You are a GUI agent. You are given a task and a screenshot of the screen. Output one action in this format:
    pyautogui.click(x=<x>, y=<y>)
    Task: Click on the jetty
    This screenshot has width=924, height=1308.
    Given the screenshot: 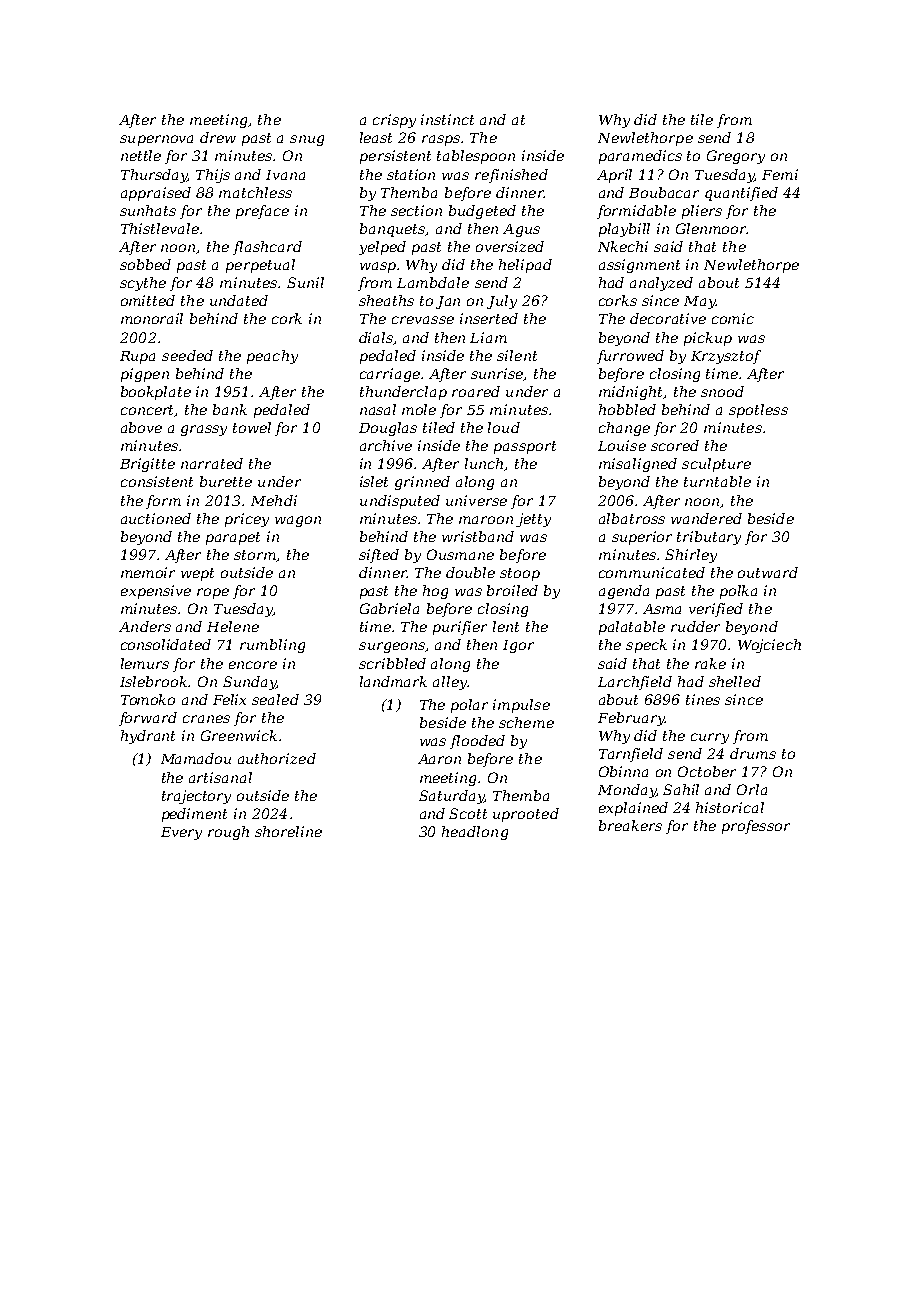 What is the action you would take?
    pyautogui.click(x=533, y=520)
